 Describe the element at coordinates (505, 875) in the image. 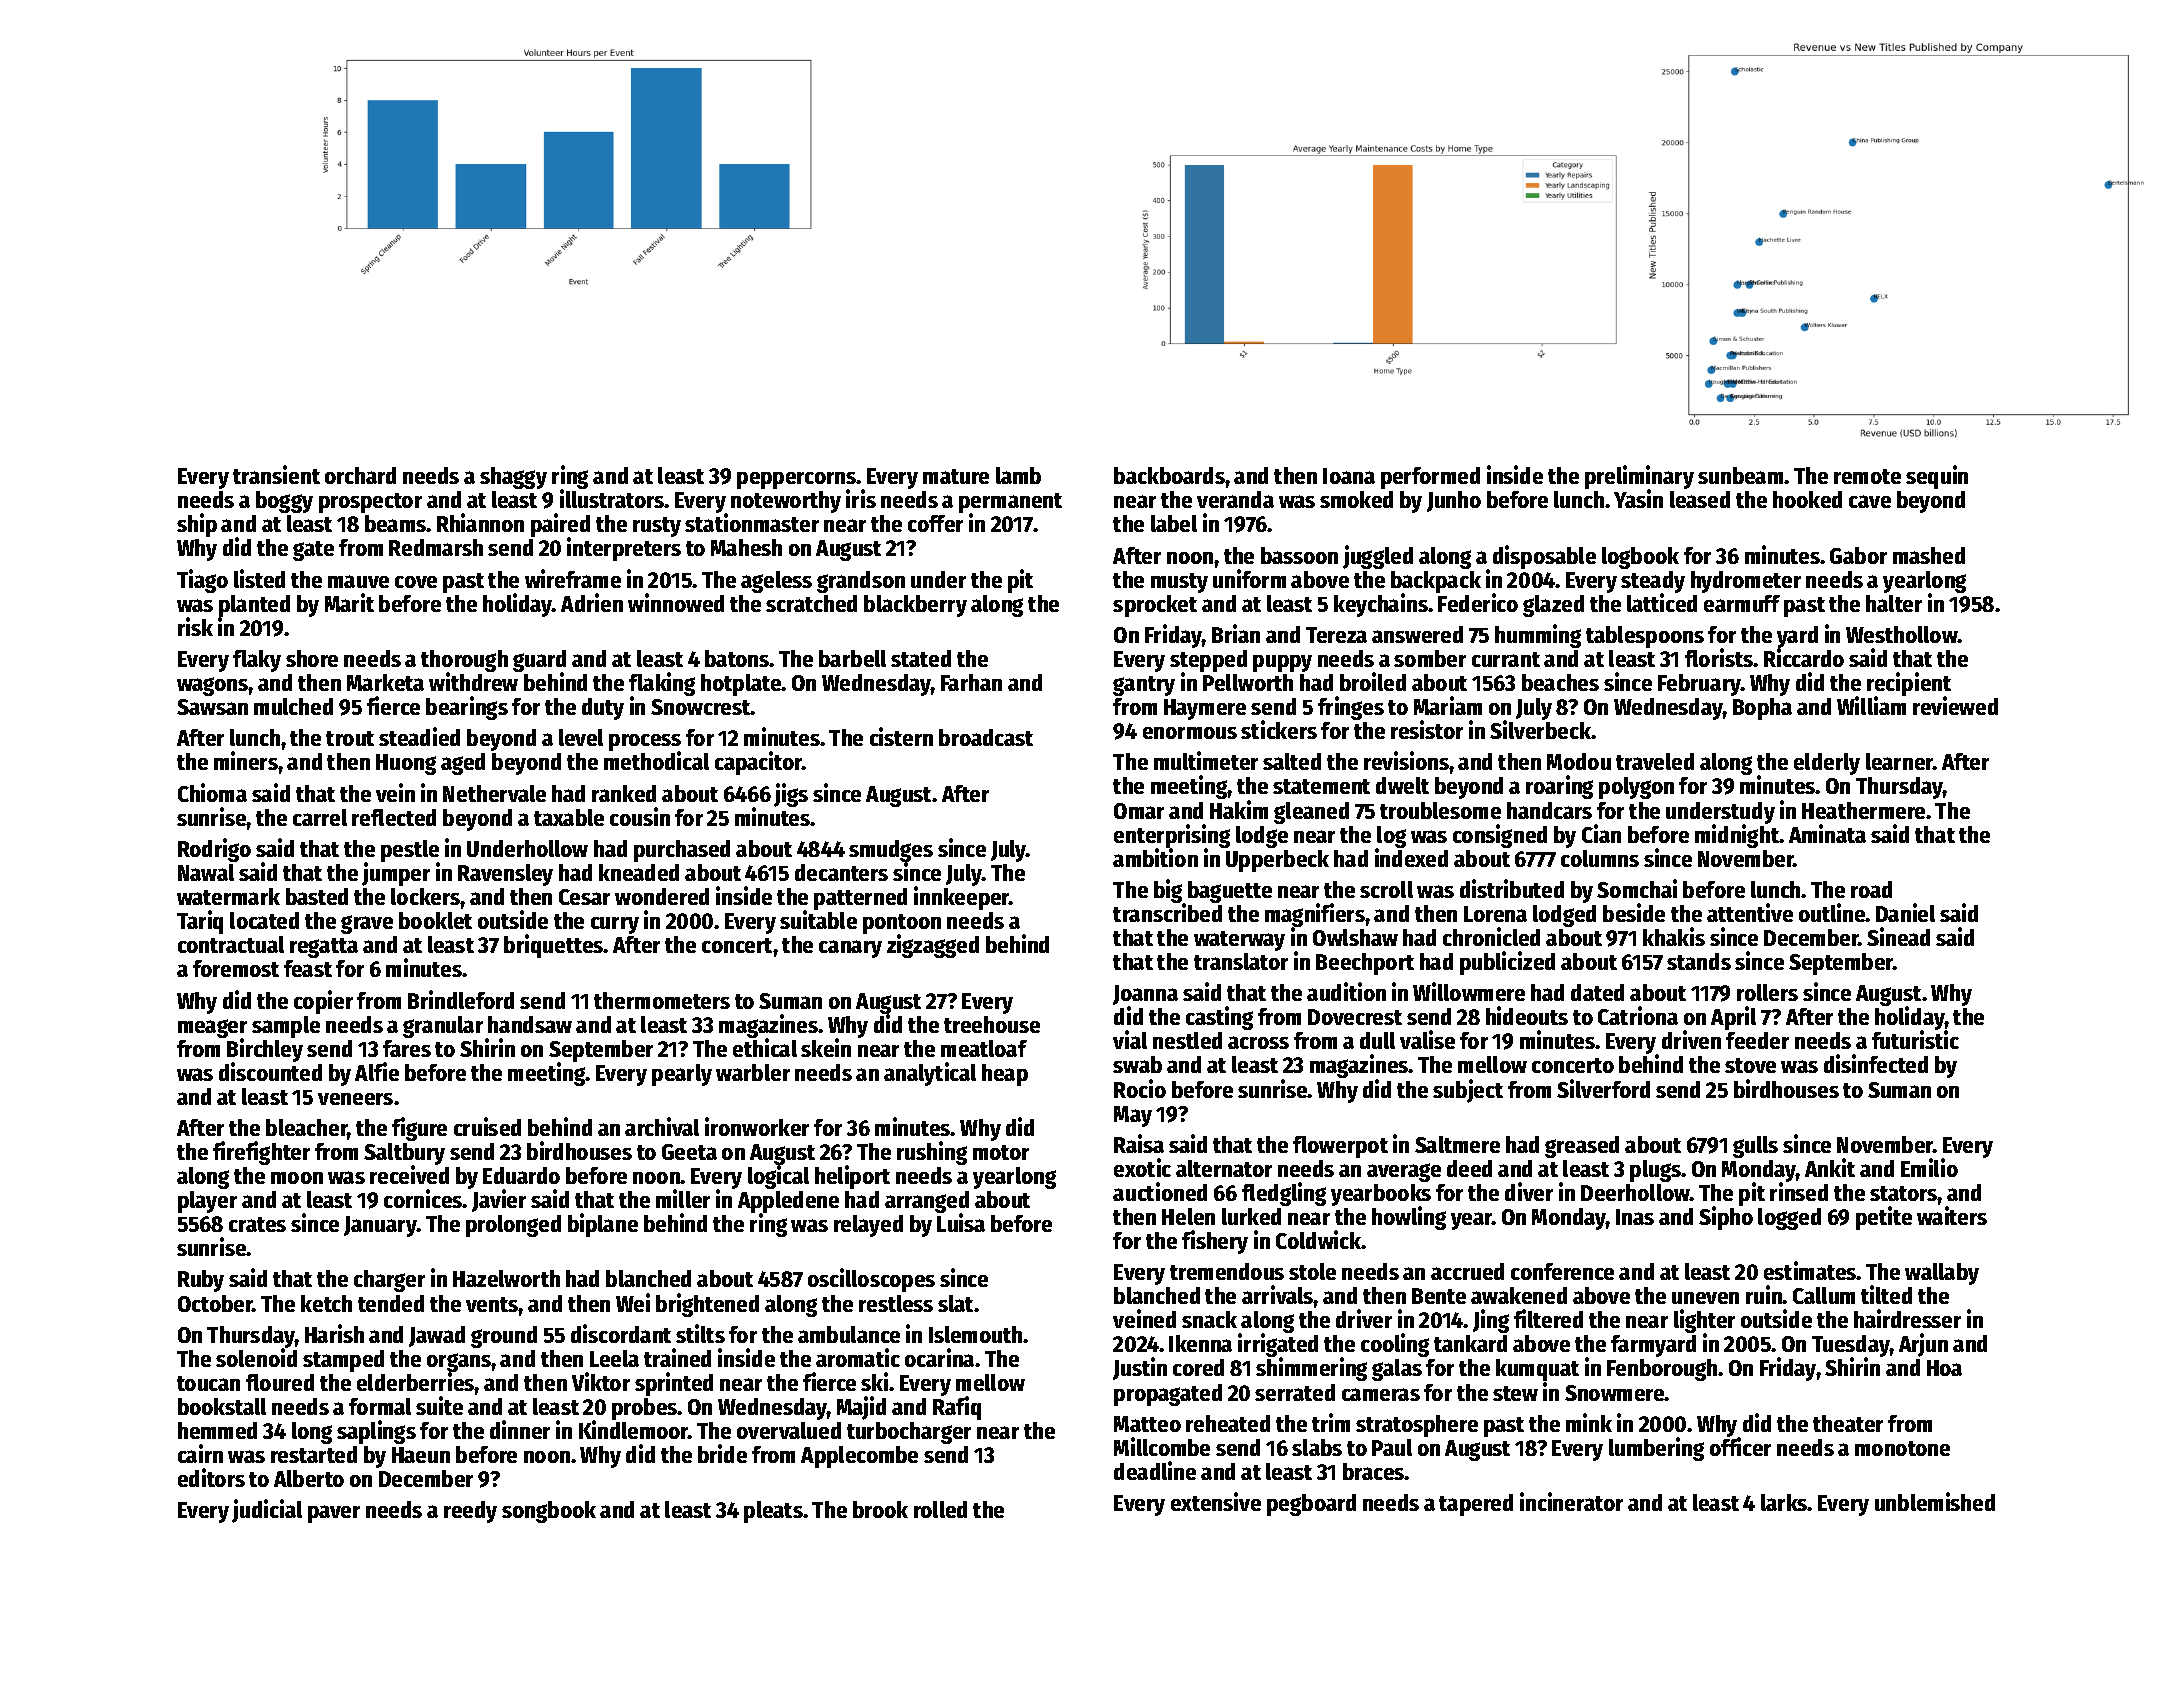

I see `Ravensley` at that location.
